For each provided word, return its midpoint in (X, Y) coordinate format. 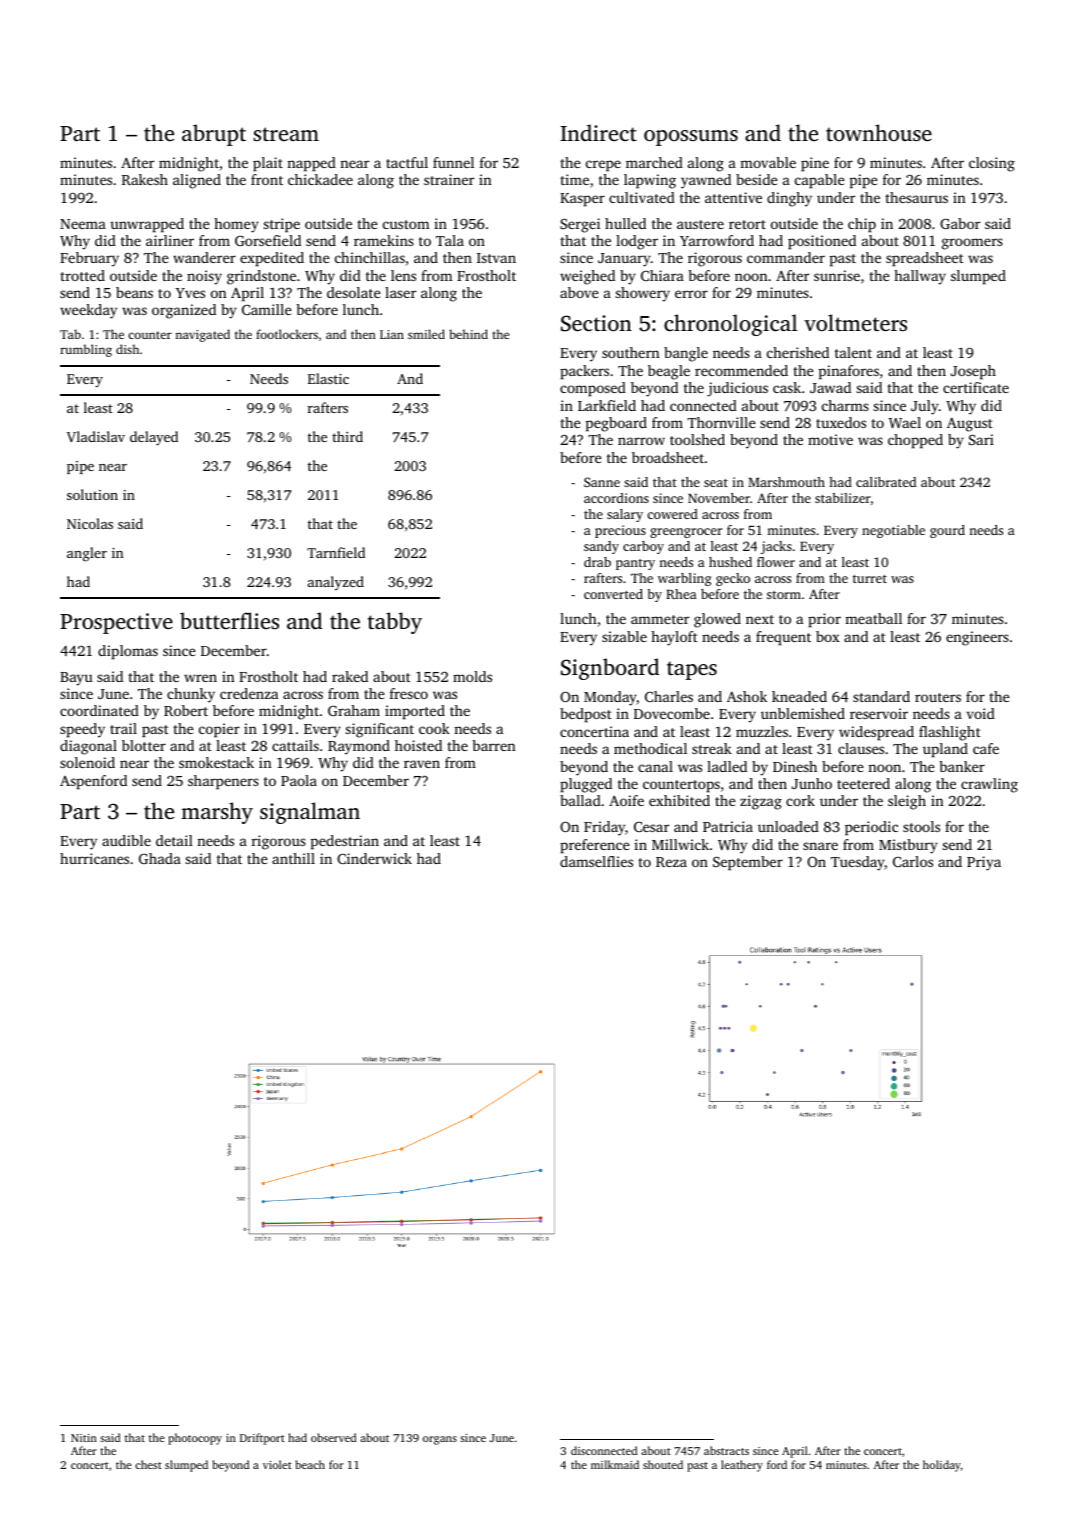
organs (440, 1440)
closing (992, 164)
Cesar (651, 827)
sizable (624, 636)
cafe (986, 748)
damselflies (596, 861)
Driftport (262, 1439)
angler (87, 554)
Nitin (84, 1438)
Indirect (599, 132)
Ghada (160, 858)
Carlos (913, 861)
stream (286, 134)
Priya (984, 863)
